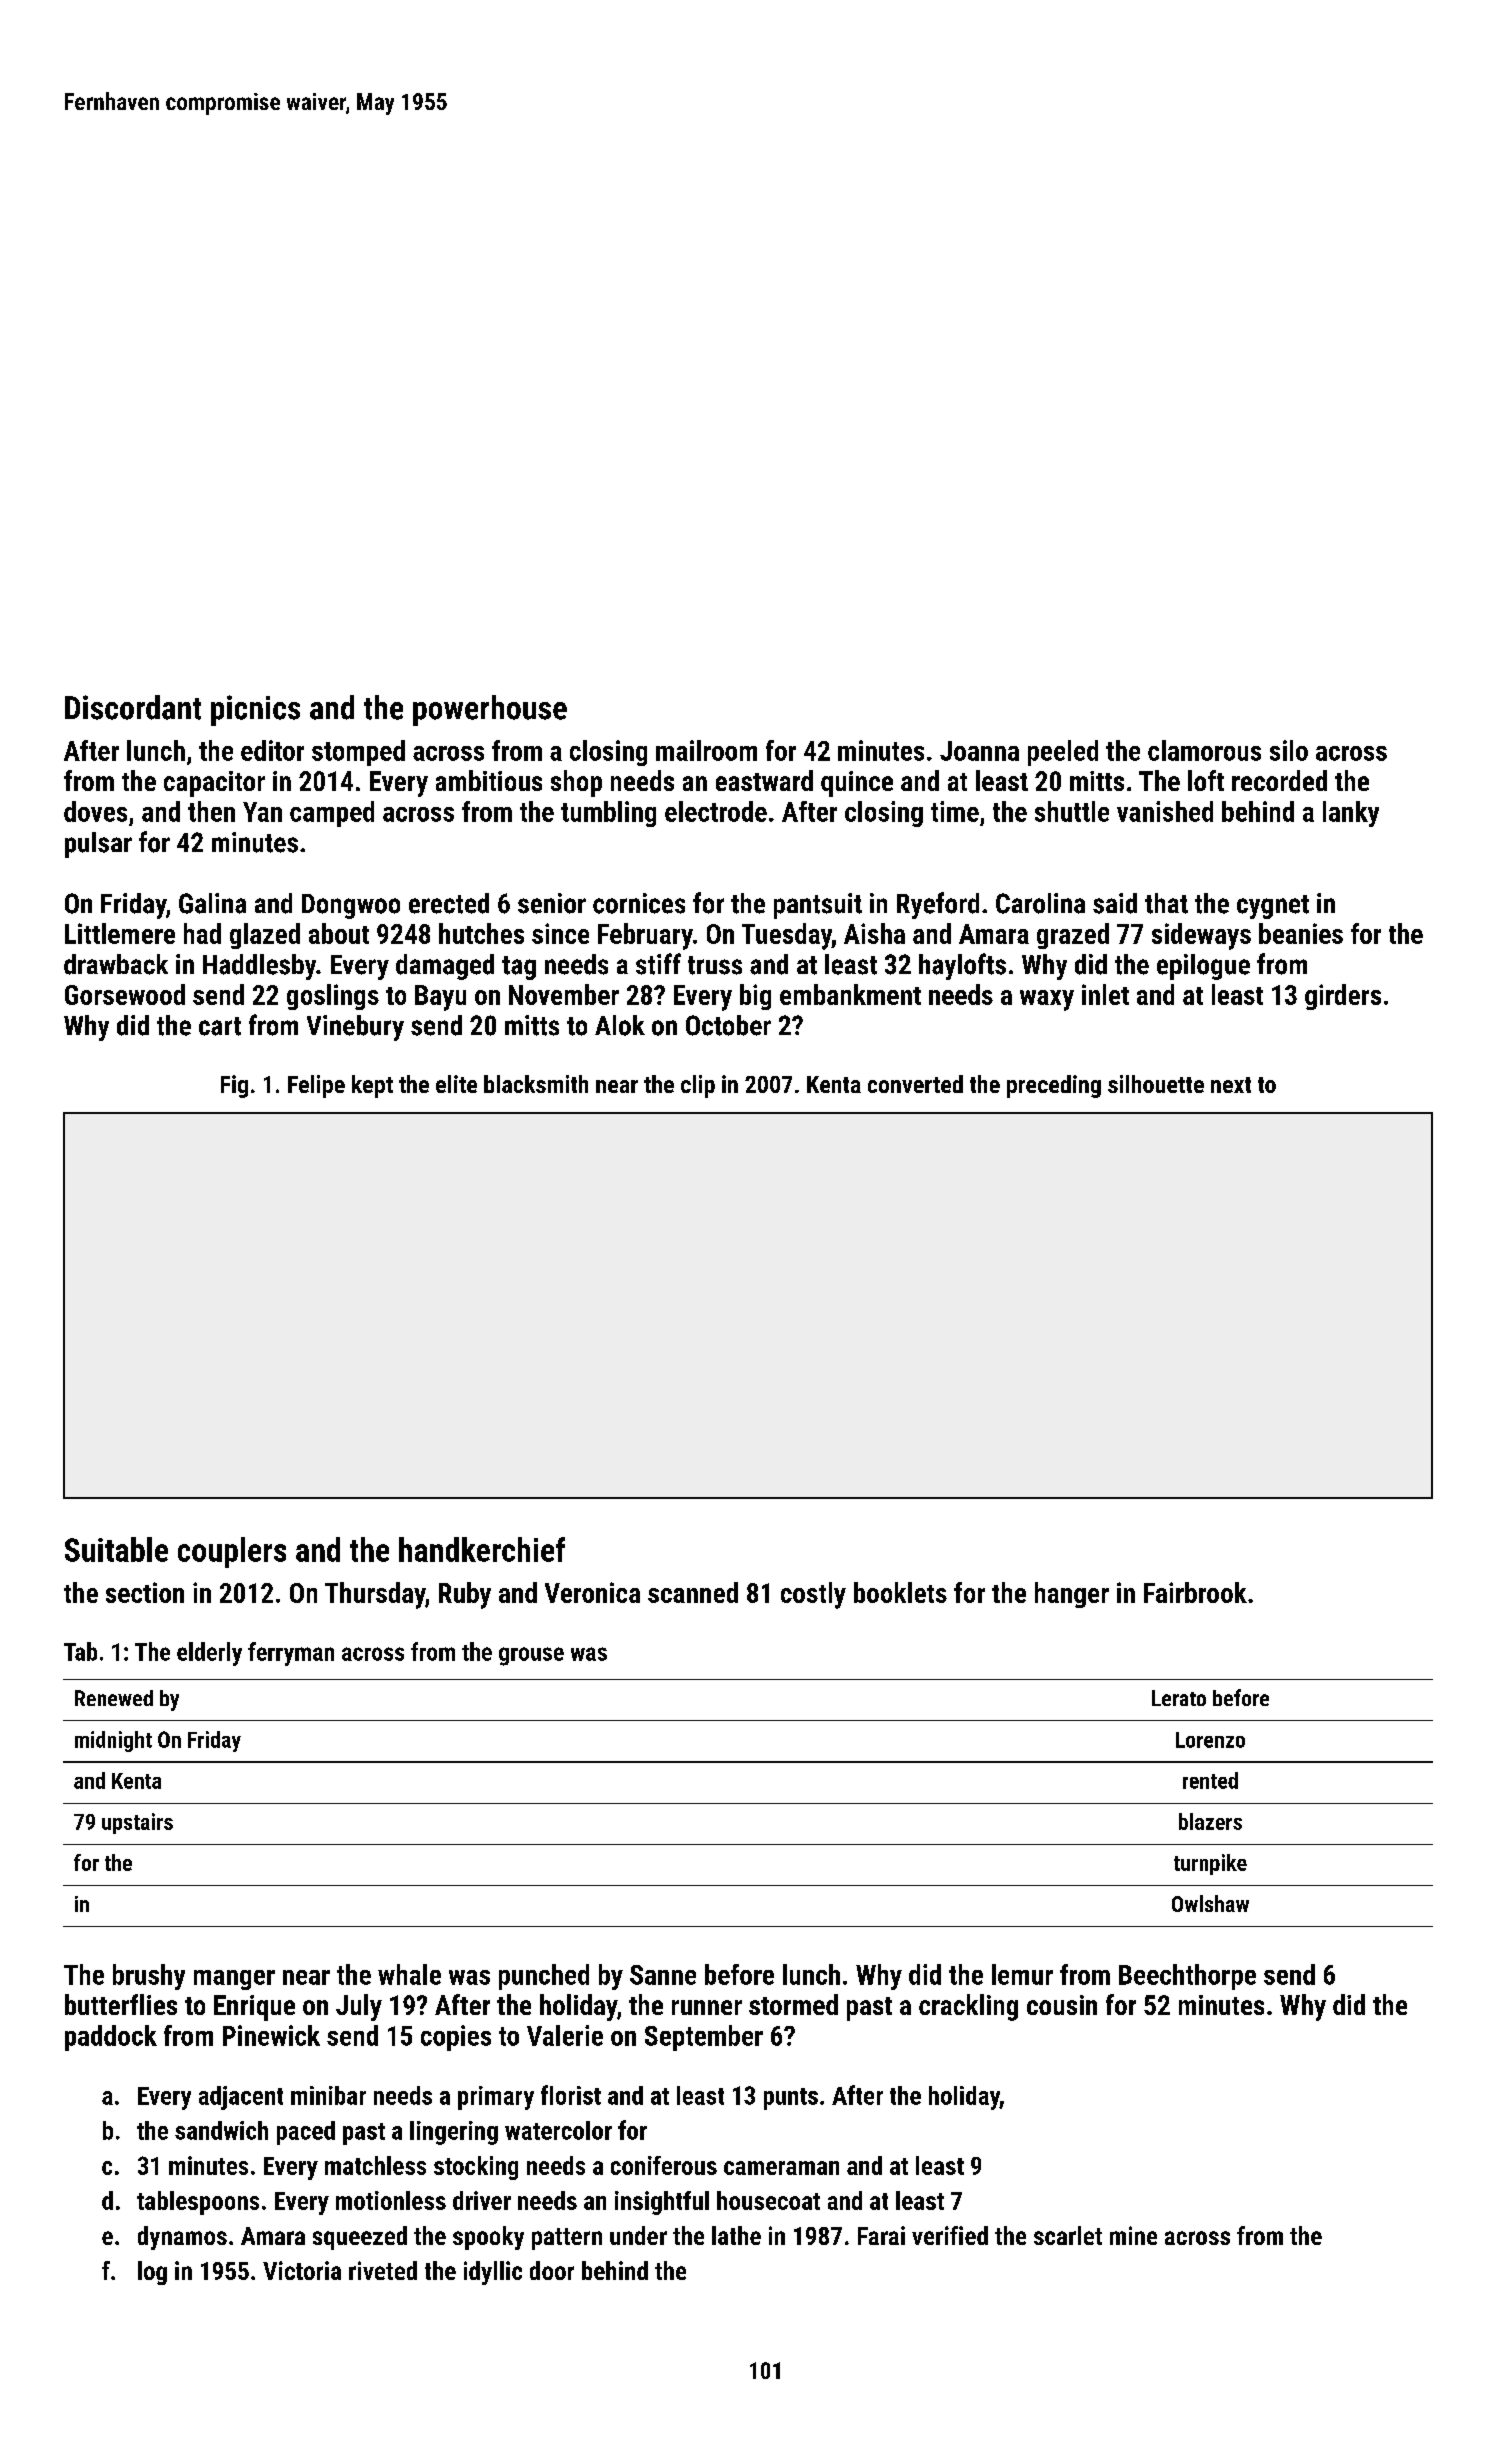 The image size is (1496, 2464). I want to click on eastward, so click(764, 780).
